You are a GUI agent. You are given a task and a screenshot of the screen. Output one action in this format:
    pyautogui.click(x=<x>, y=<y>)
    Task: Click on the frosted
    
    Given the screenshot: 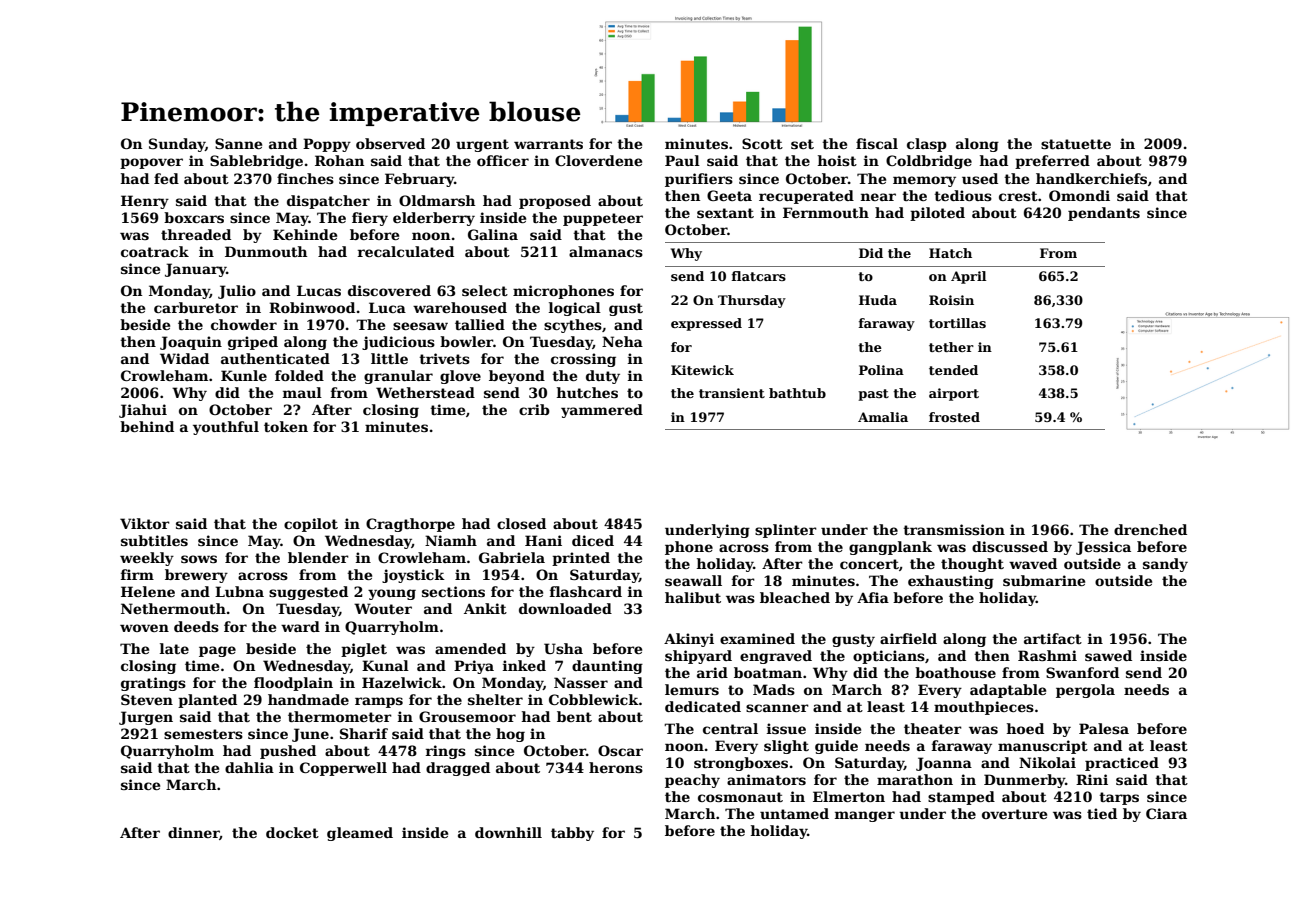 What is the action you would take?
    pyautogui.click(x=954, y=417)
